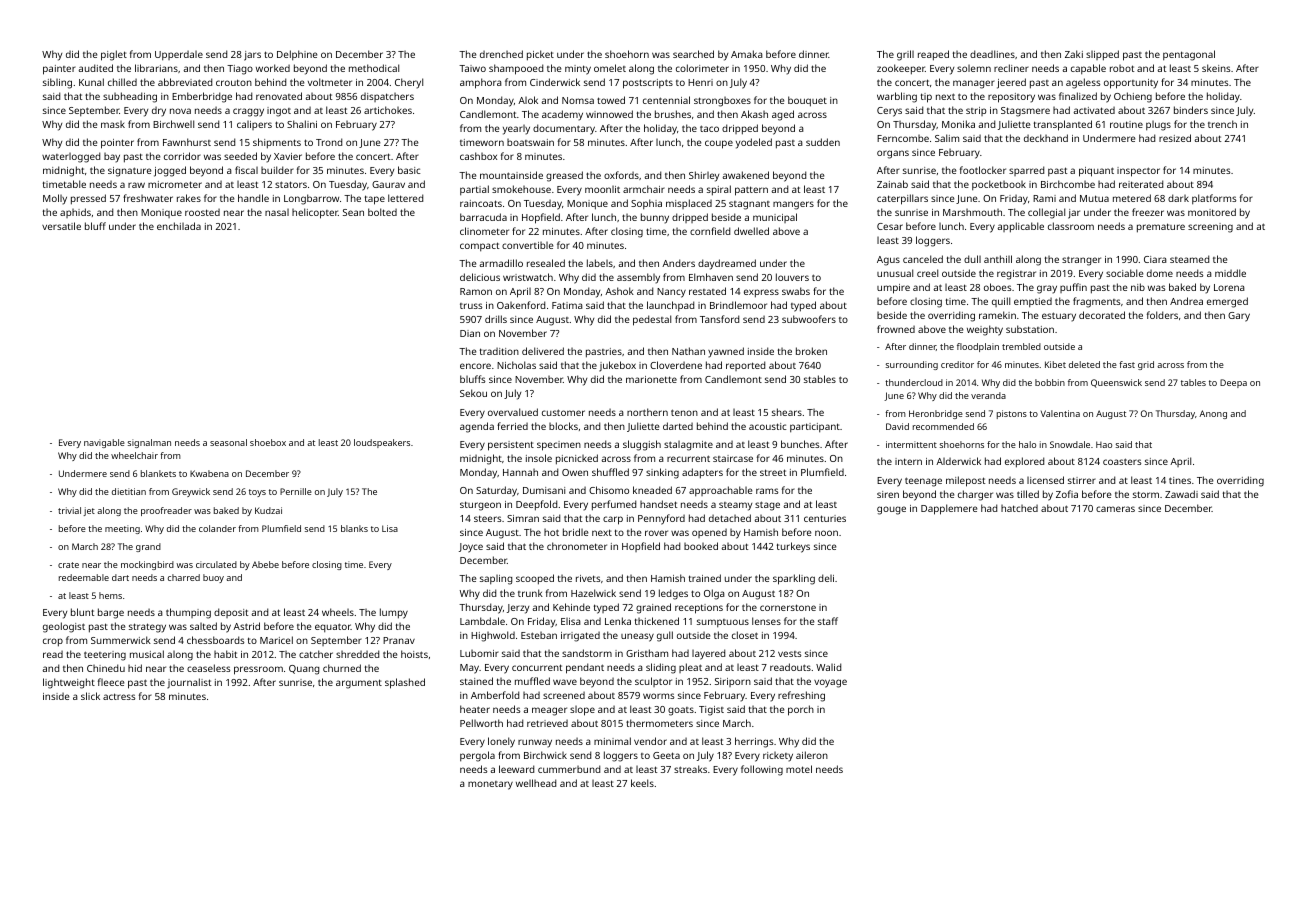 This document has width=1308, height=924. What do you see at coordinates (719, 190) in the document?
I see `spiral` at bounding box center [719, 190].
